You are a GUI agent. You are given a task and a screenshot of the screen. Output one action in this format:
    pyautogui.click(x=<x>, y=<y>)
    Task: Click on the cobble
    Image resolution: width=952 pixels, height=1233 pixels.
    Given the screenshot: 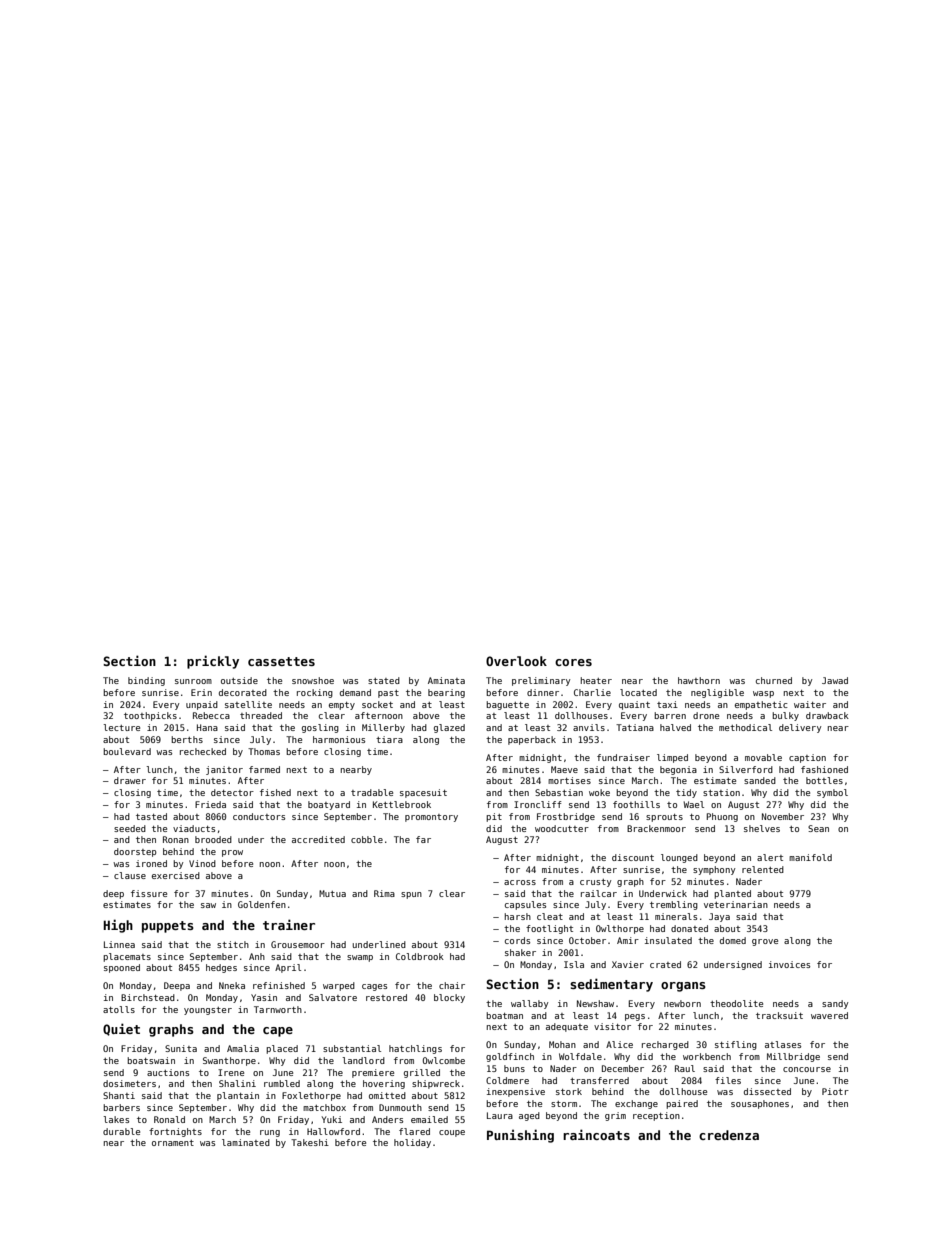 What is the action you would take?
    pyautogui.click(x=367, y=839)
